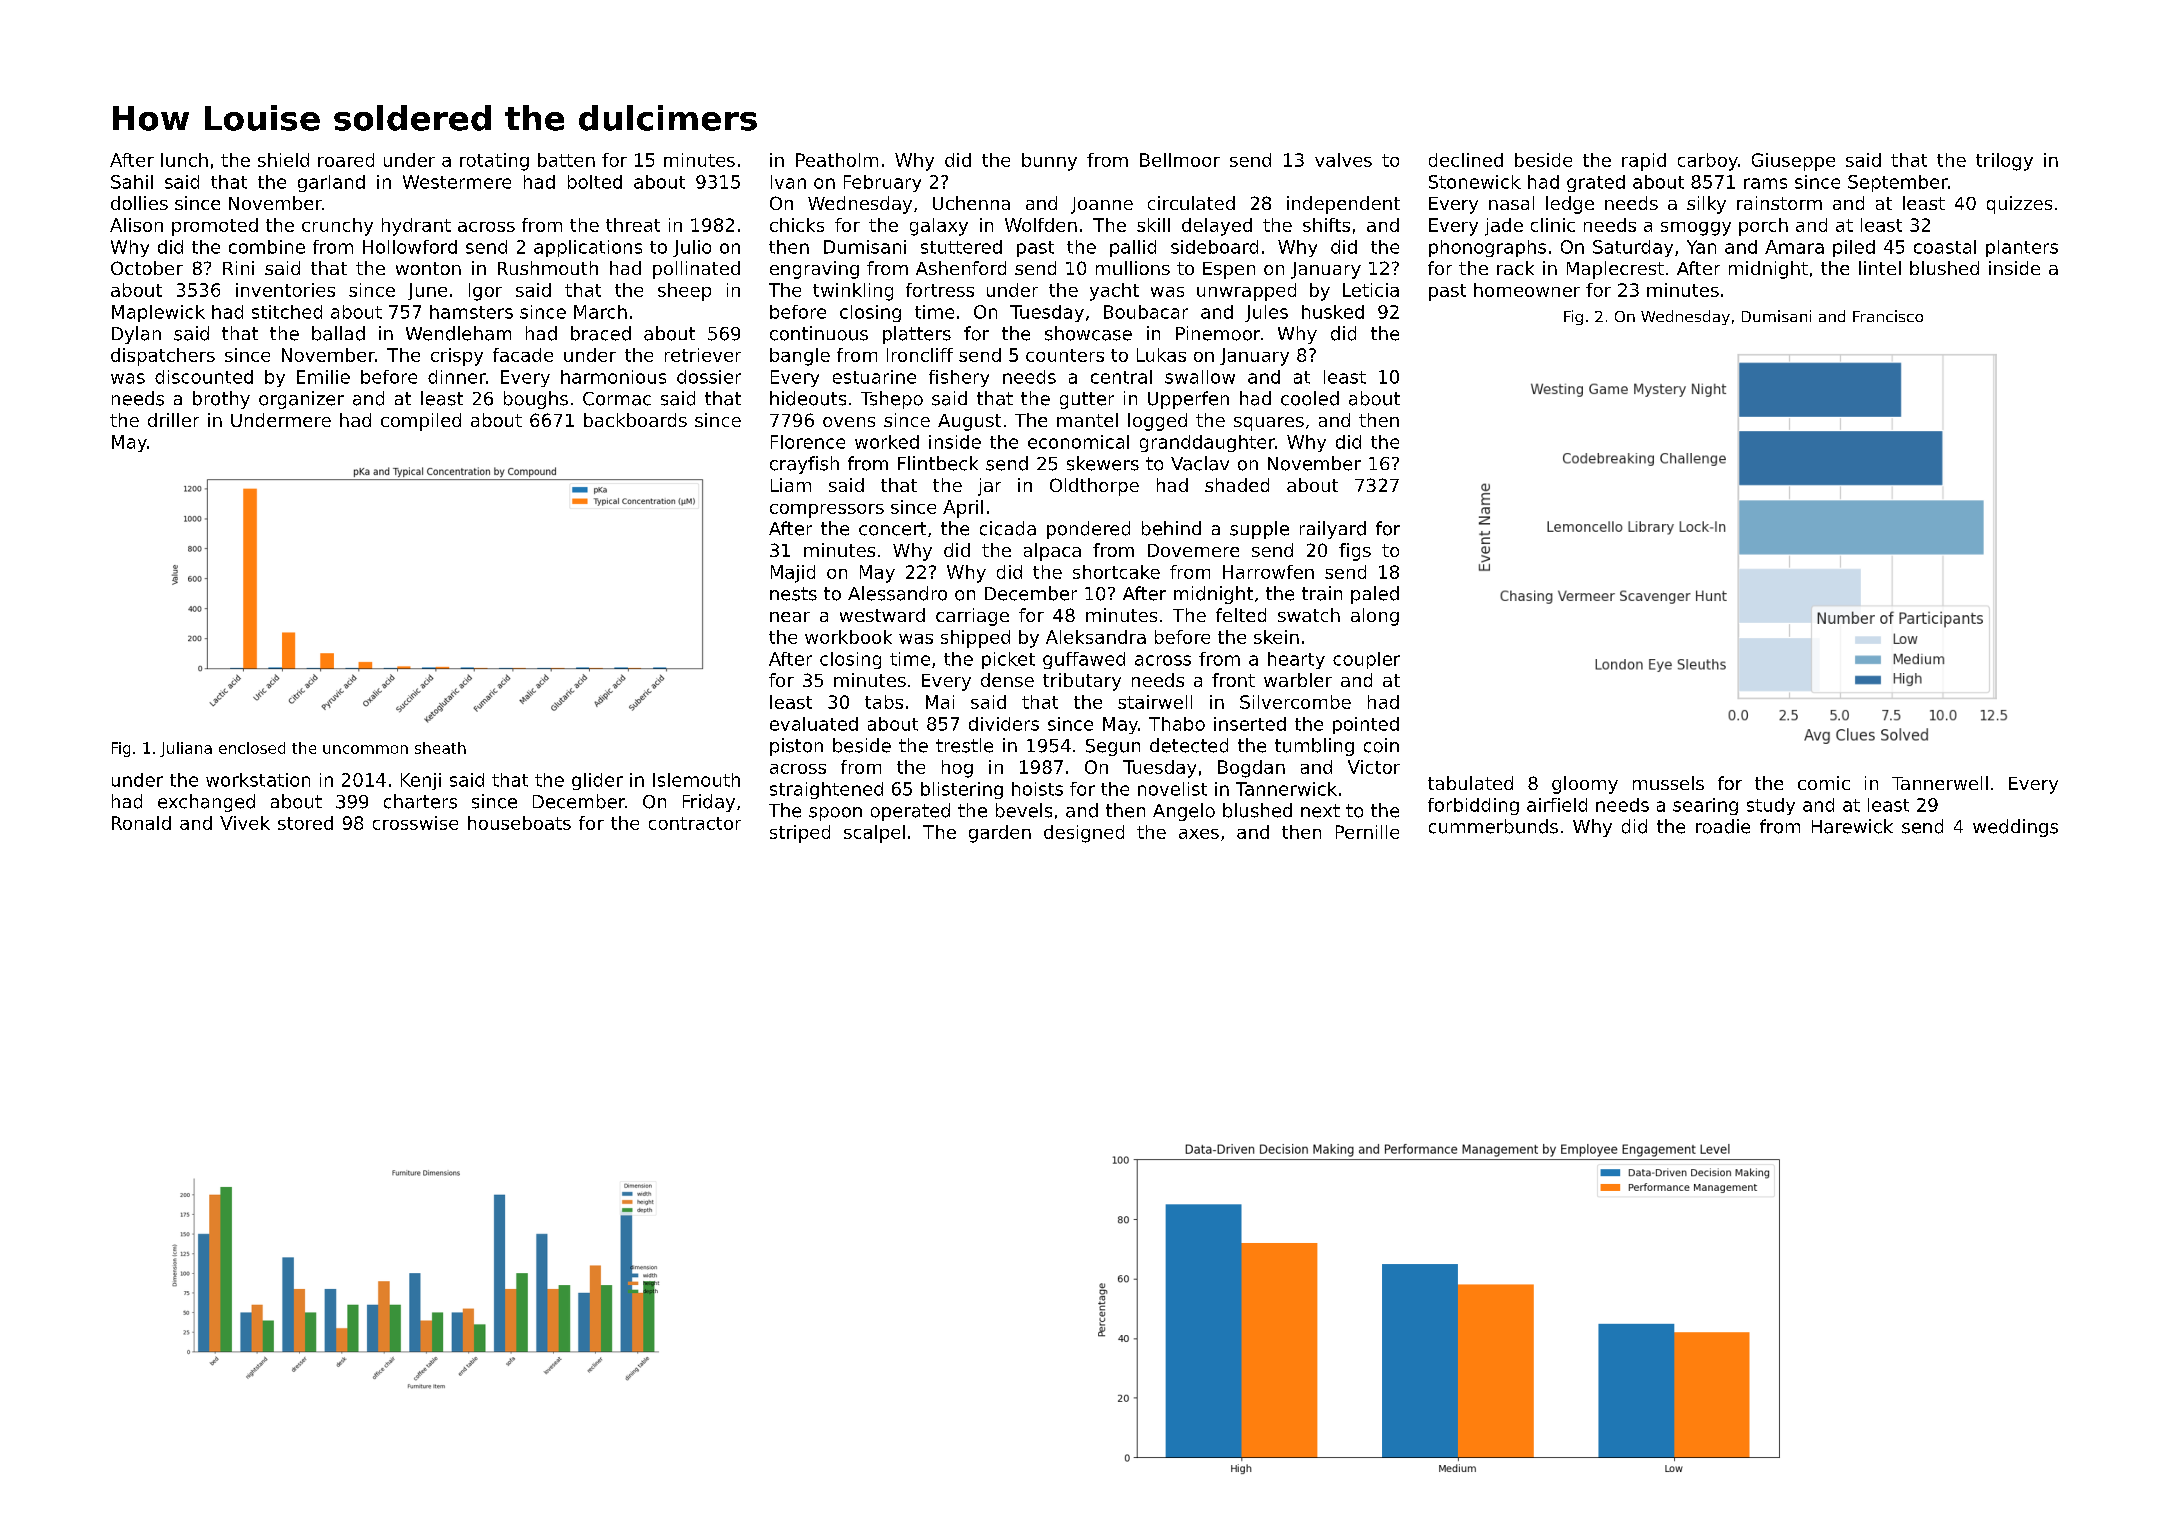 Image resolution: width=2169 pixels, height=1534 pixels. What do you see at coordinates (1180, 160) in the page?
I see `Bellmoor` at bounding box center [1180, 160].
